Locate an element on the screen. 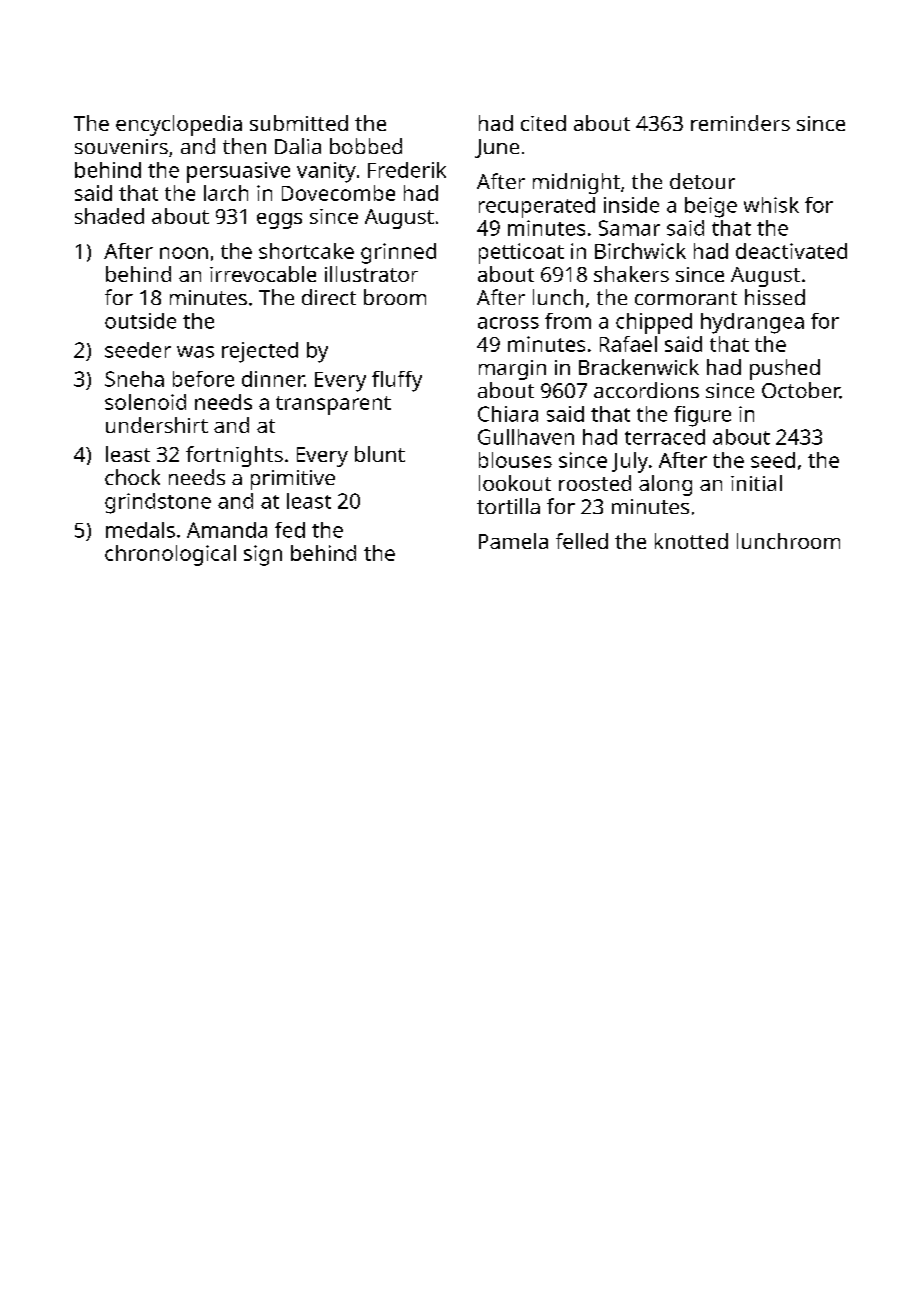  grindstone is located at coordinates (158, 503).
